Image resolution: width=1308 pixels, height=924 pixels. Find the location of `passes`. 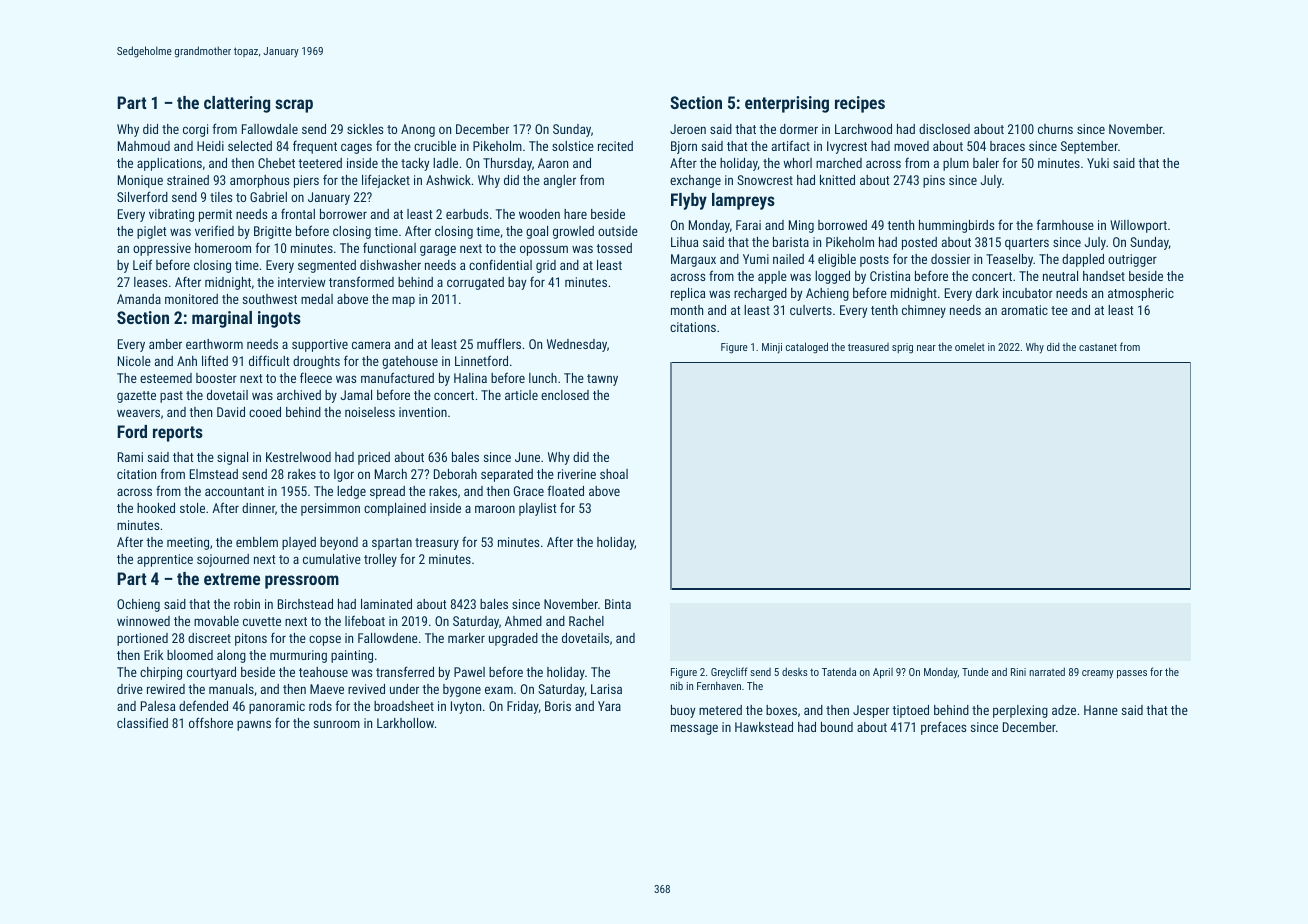

passes is located at coordinates (1132, 674).
